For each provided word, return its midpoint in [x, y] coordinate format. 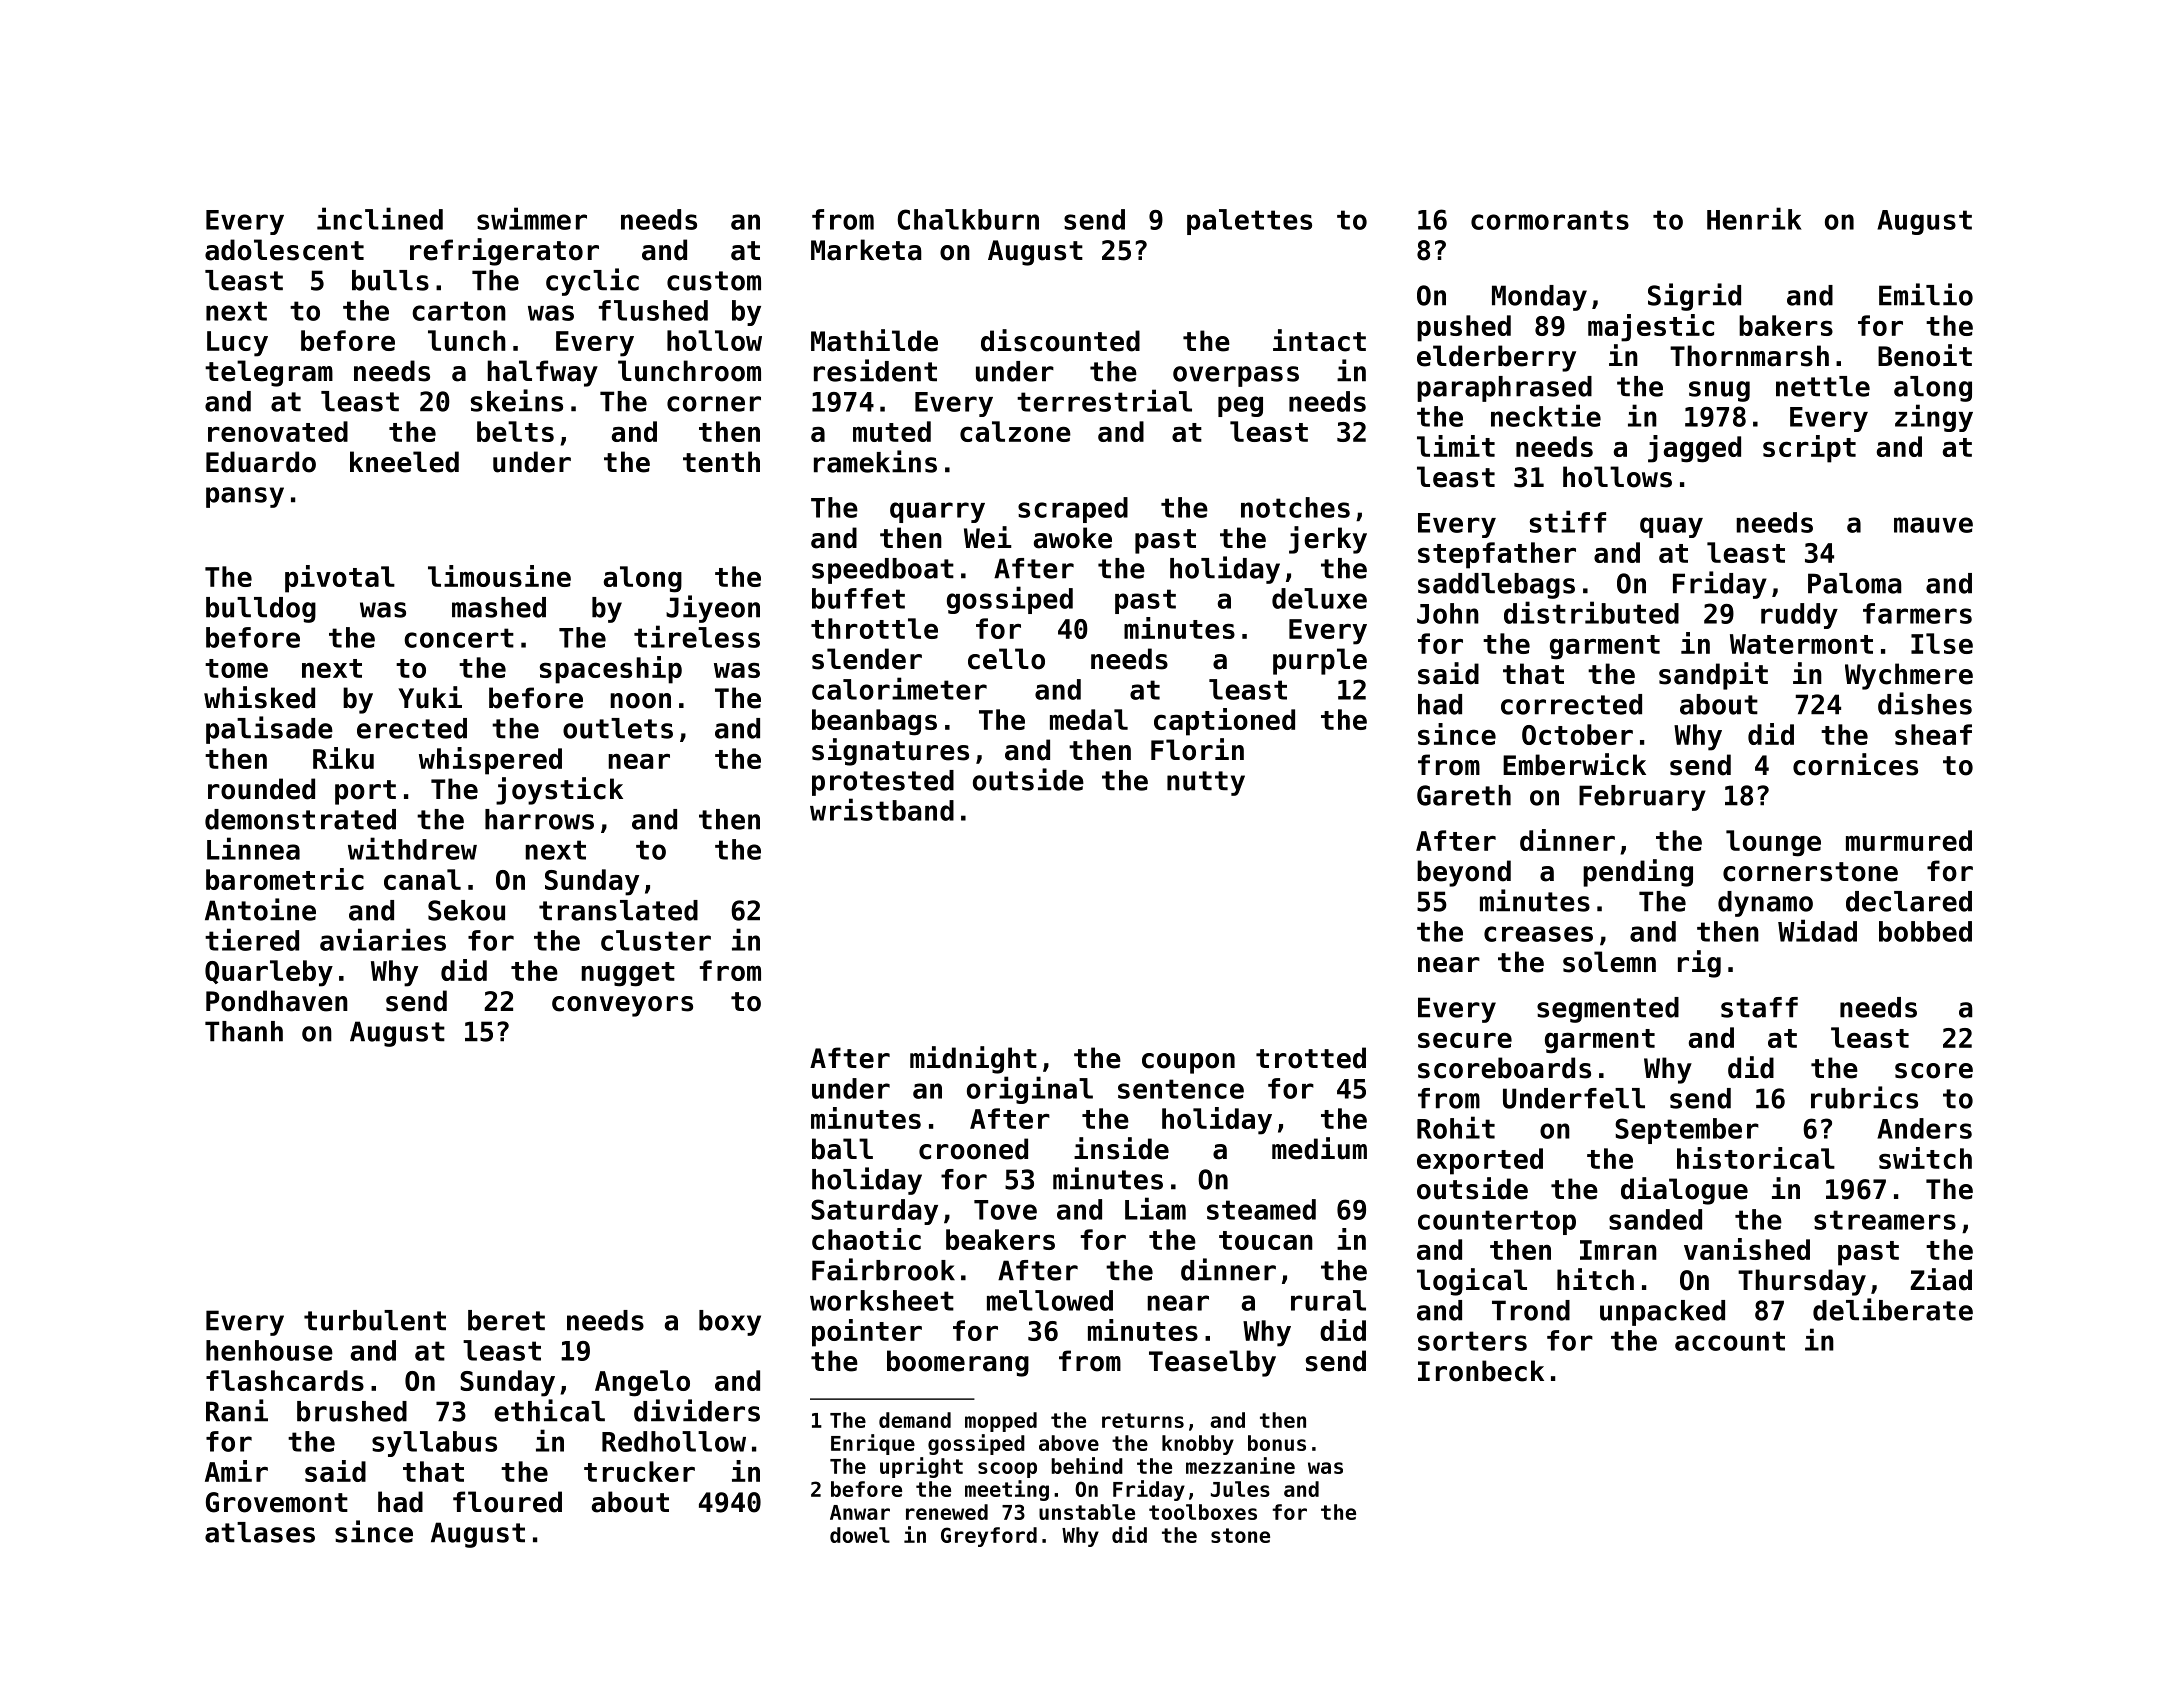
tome [236, 668]
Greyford [989, 1537]
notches [1295, 507]
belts [515, 431]
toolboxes [1203, 1512]
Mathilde [874, 340]
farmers [1917, 613]
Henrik [1754, 218]
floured [507, 1502]
